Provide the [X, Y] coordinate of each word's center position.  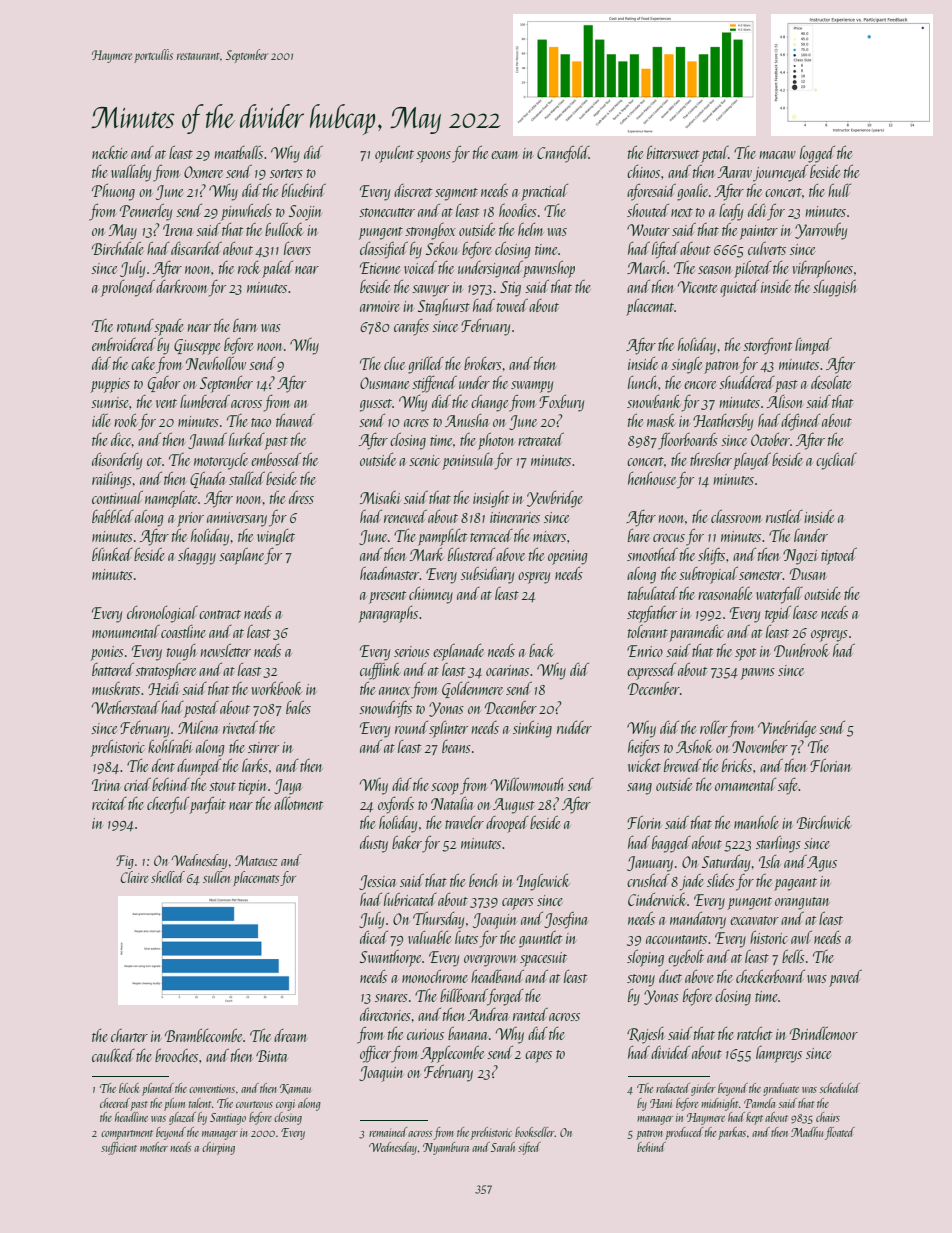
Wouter [648, 230]
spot [745, 654]
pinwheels [246, 212]
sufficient [119, 1148]
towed [512, 305]
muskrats [116, 688]
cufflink [380, 671]
